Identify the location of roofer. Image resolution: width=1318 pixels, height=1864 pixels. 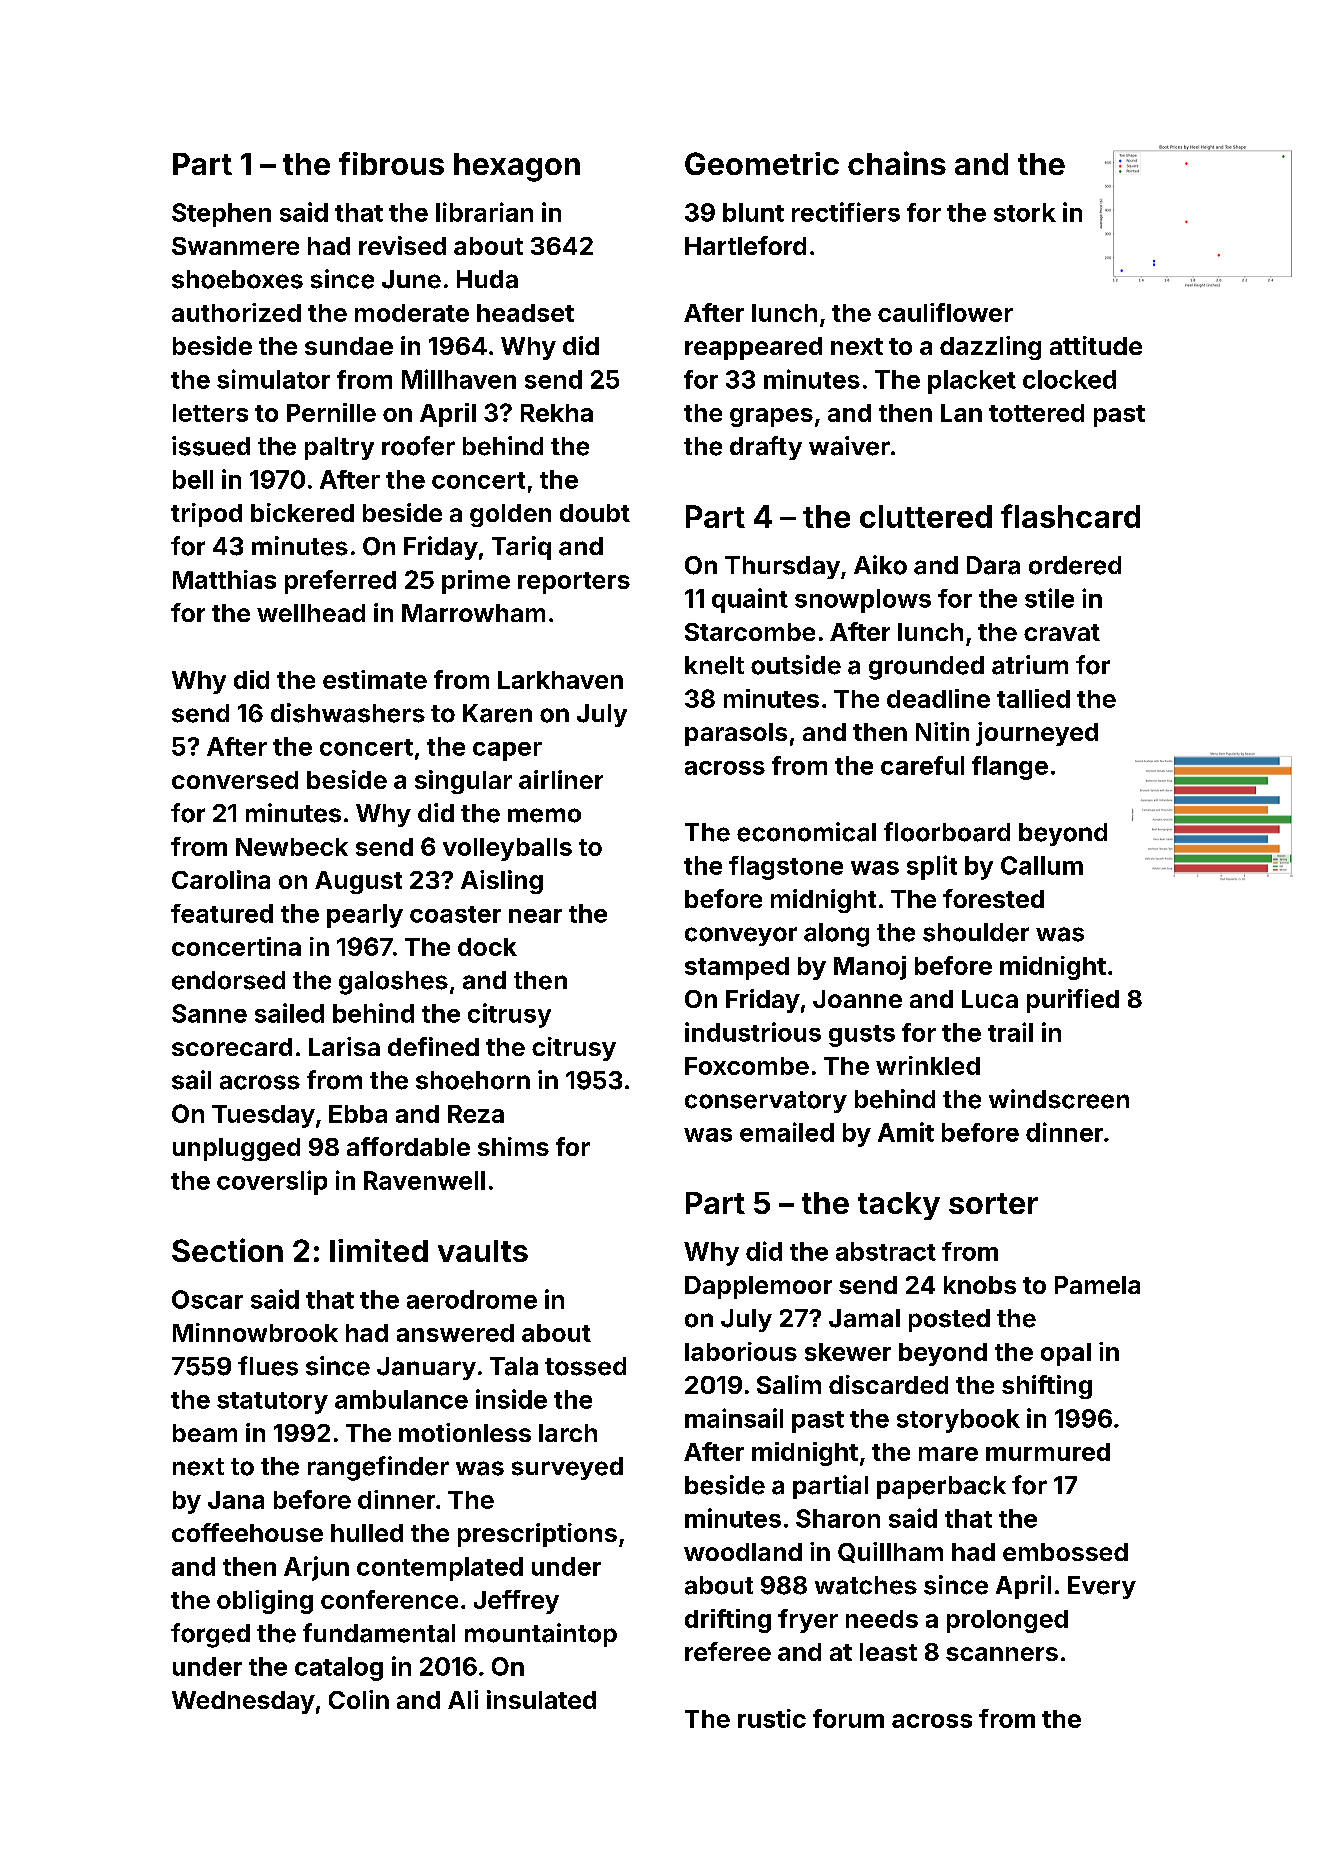
(418, 446).
